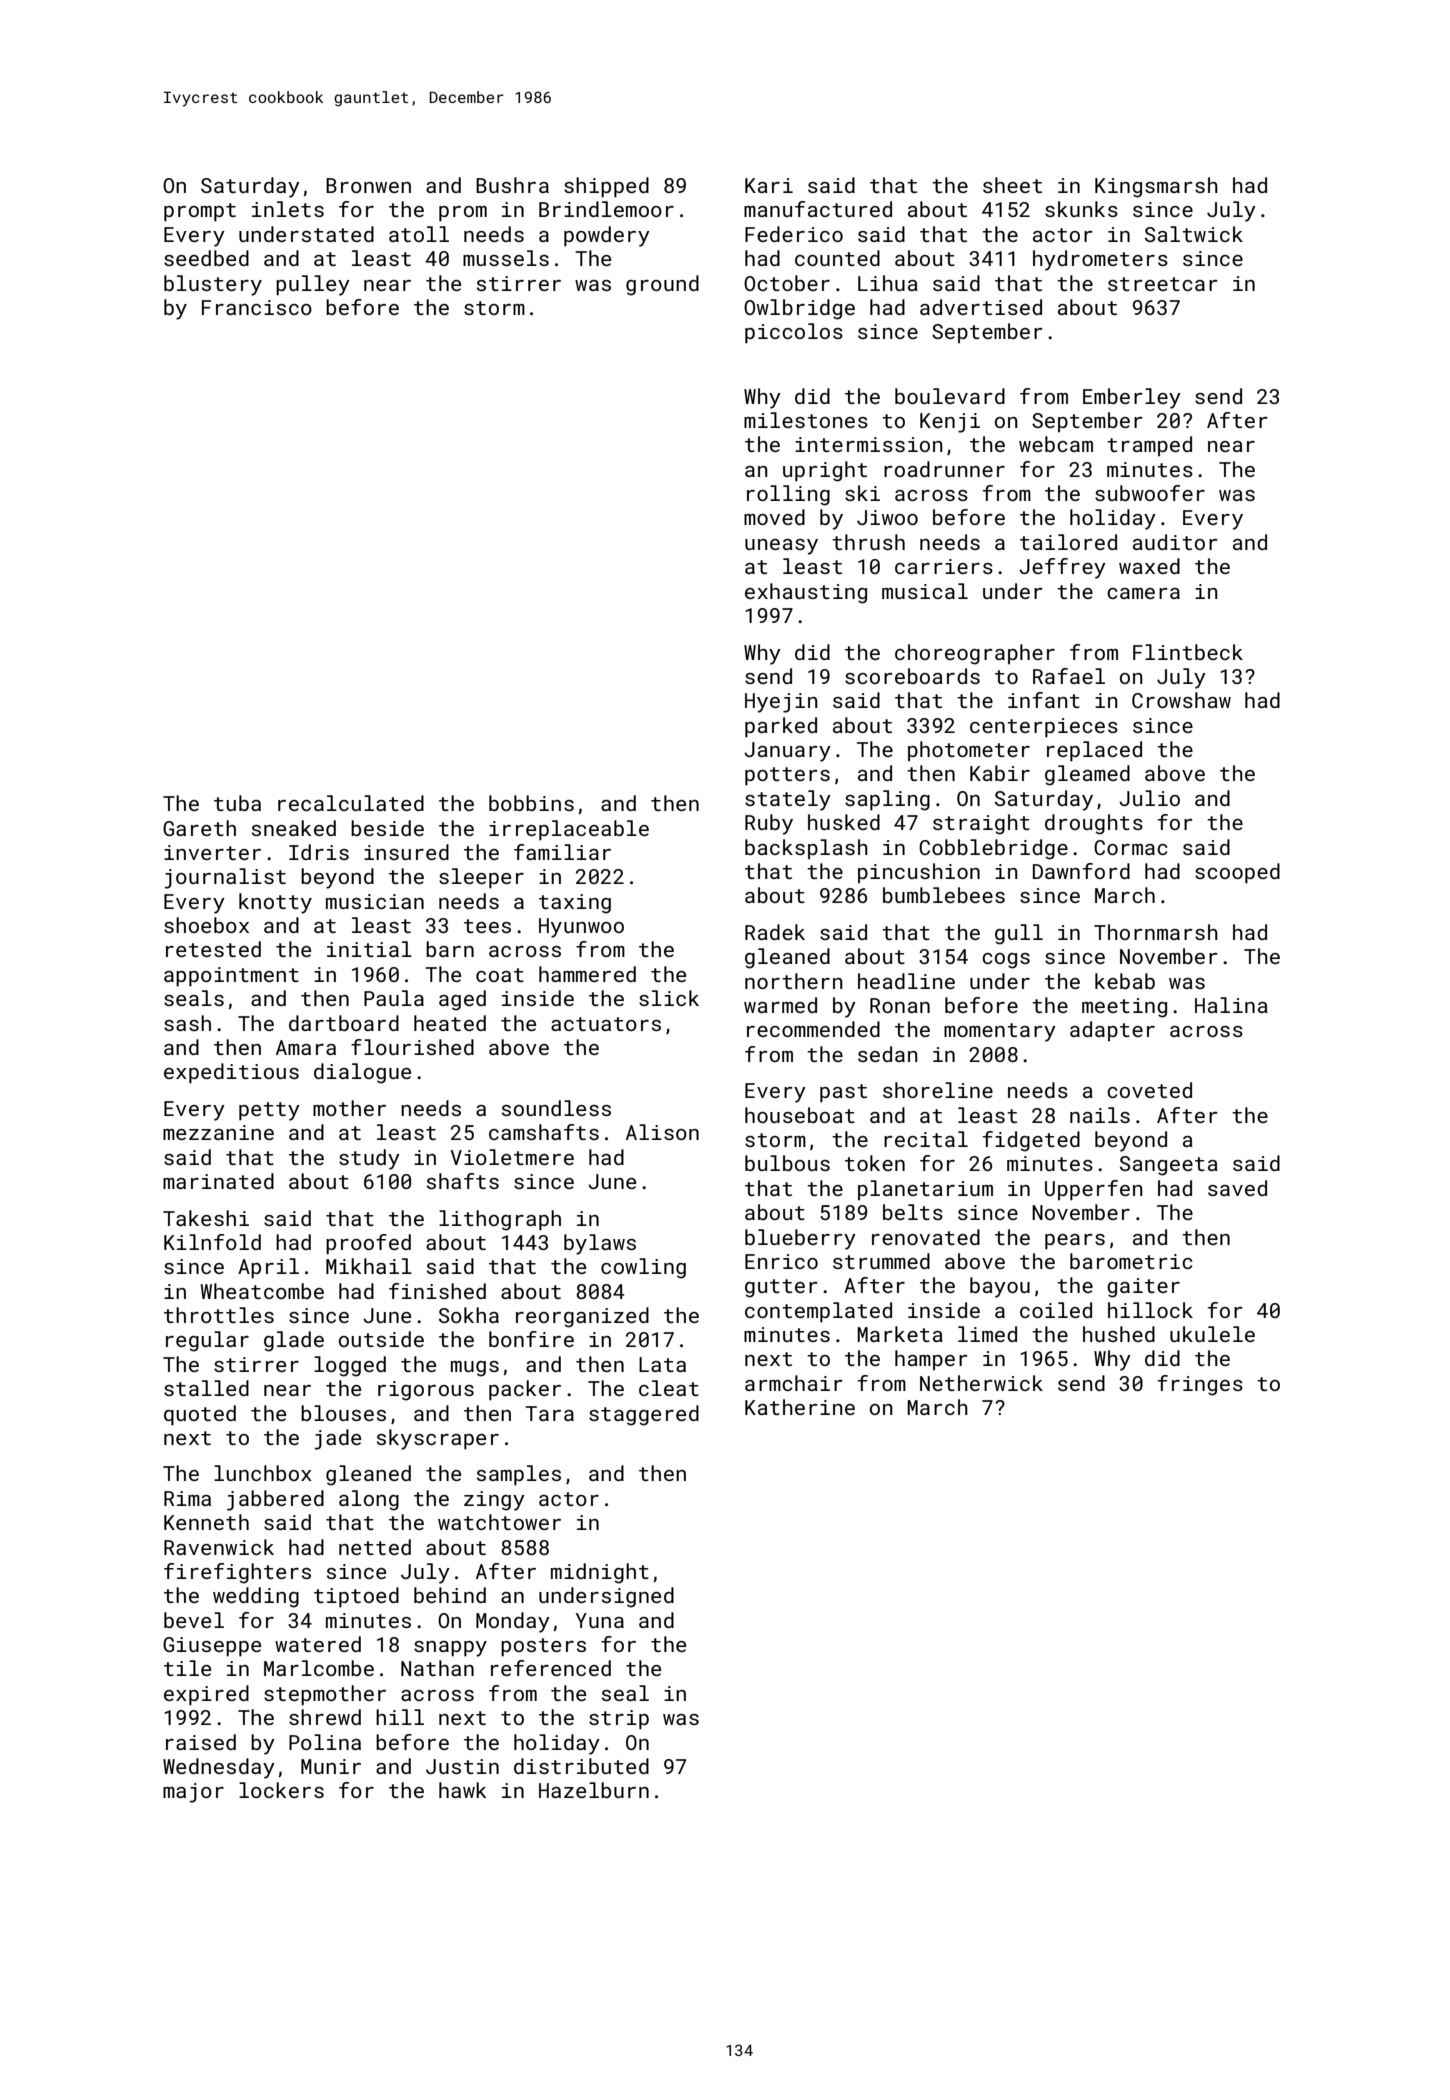  I want to click on hawk, so click(462, 1790).
